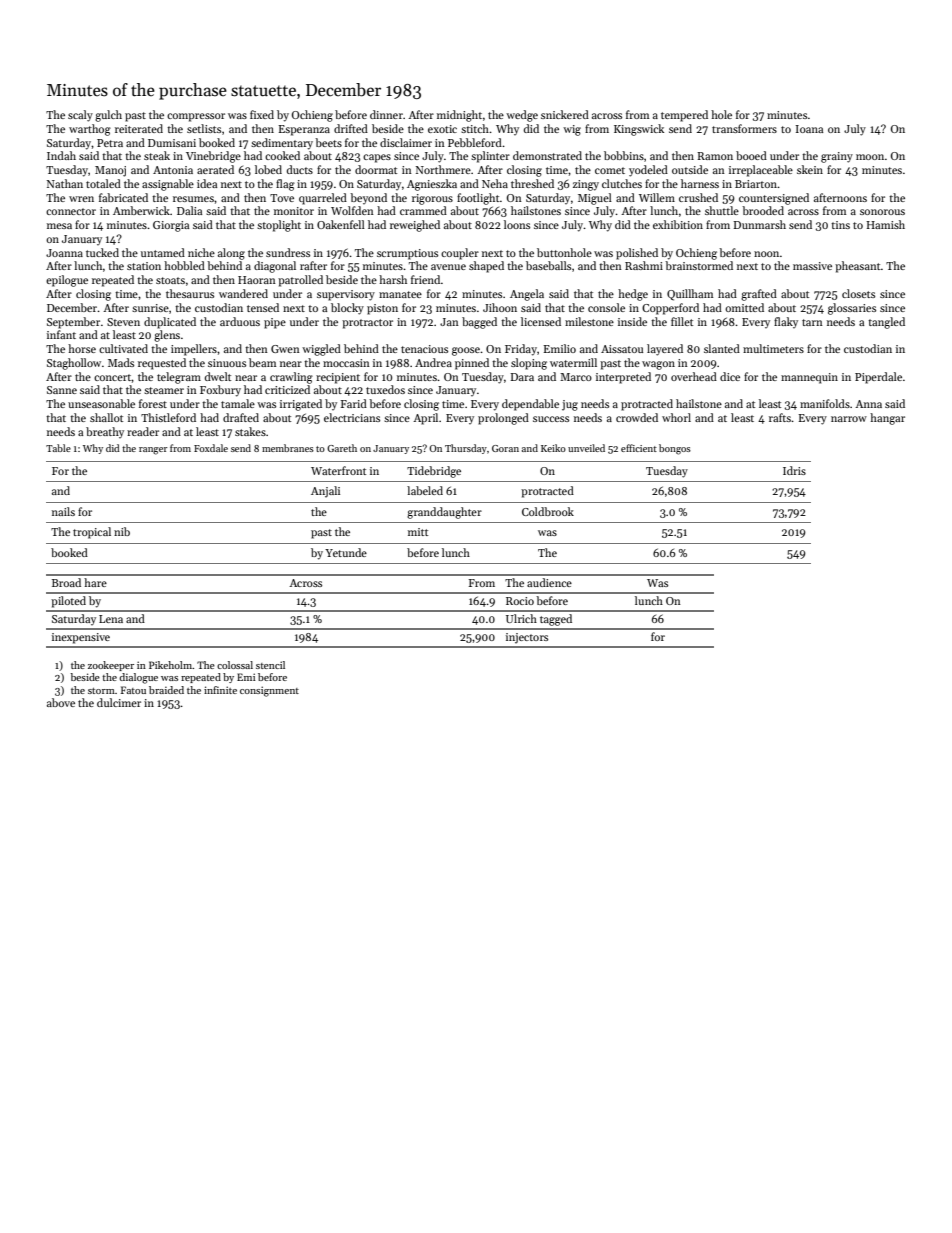 The height and width of the image is (1233, 952). What do you see at coordinates (794, 470) in the image?
I see `Idris` at bounding box center [794, 470].
